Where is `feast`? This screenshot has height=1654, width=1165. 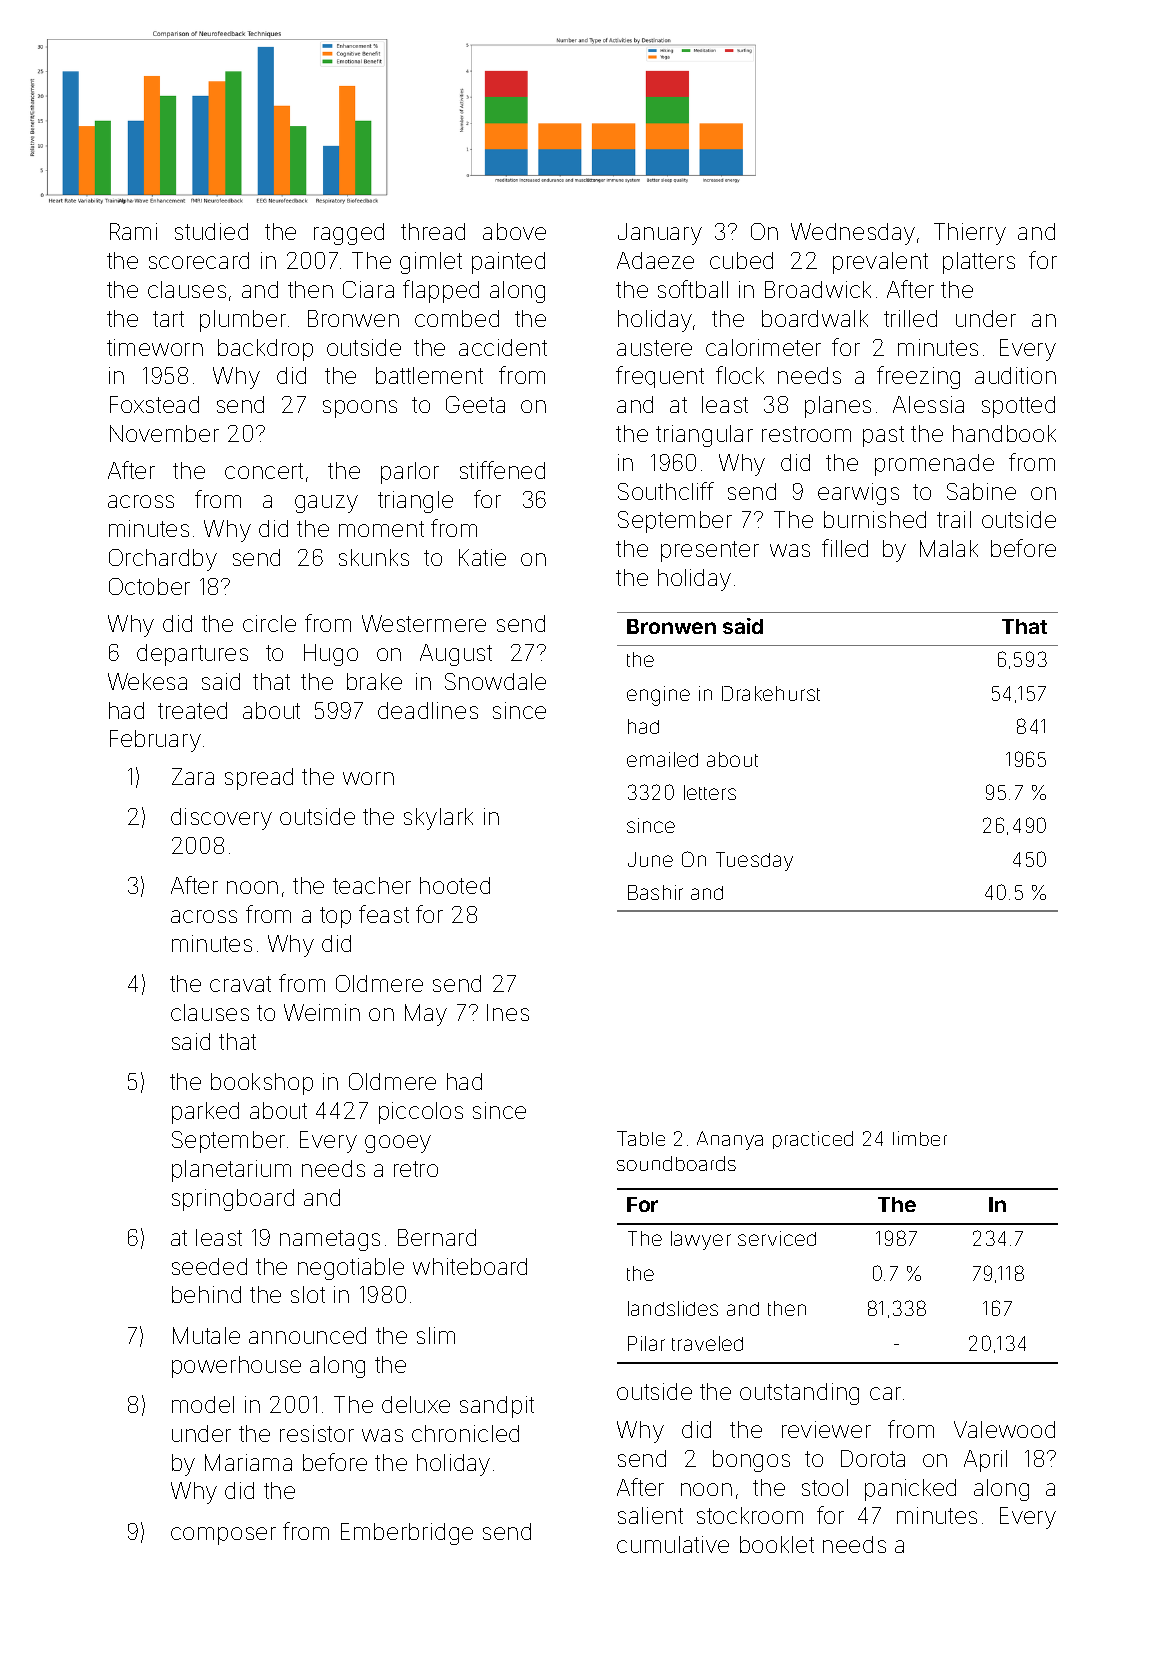
feast is located at coordinates (384, 914).
